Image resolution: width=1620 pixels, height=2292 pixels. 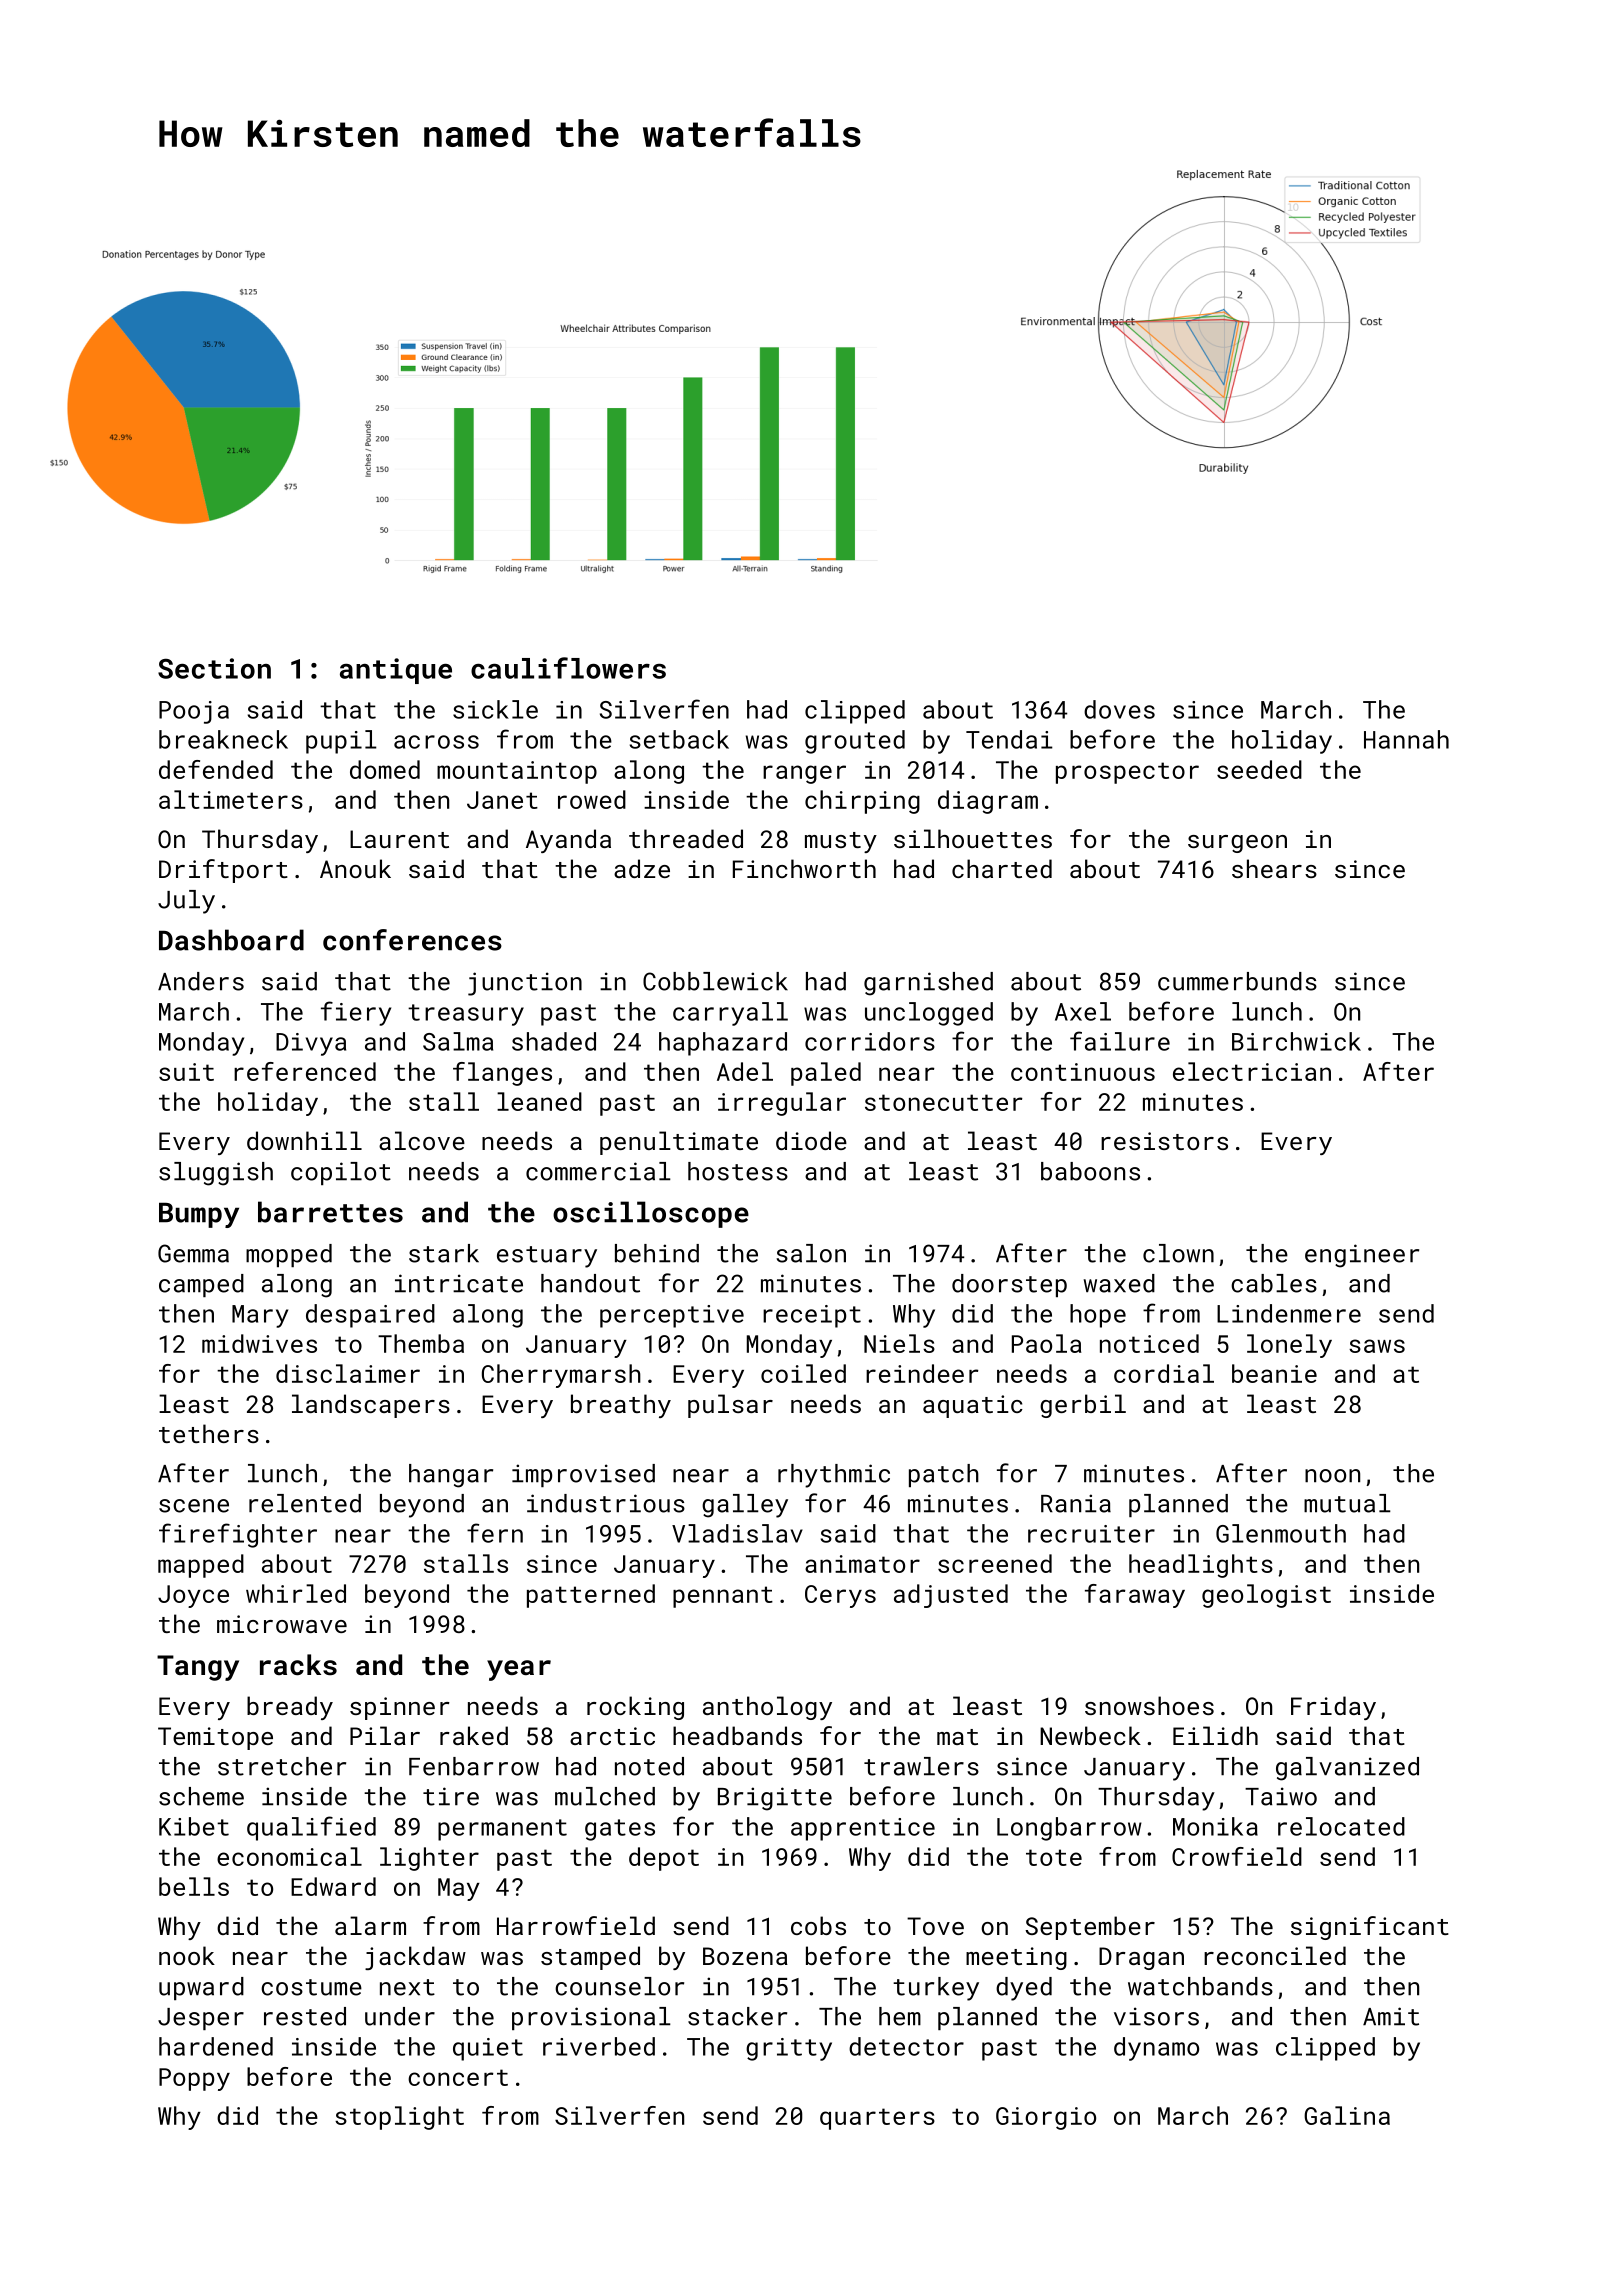 I want to click on saws, so click(x=1377, y=1346).
